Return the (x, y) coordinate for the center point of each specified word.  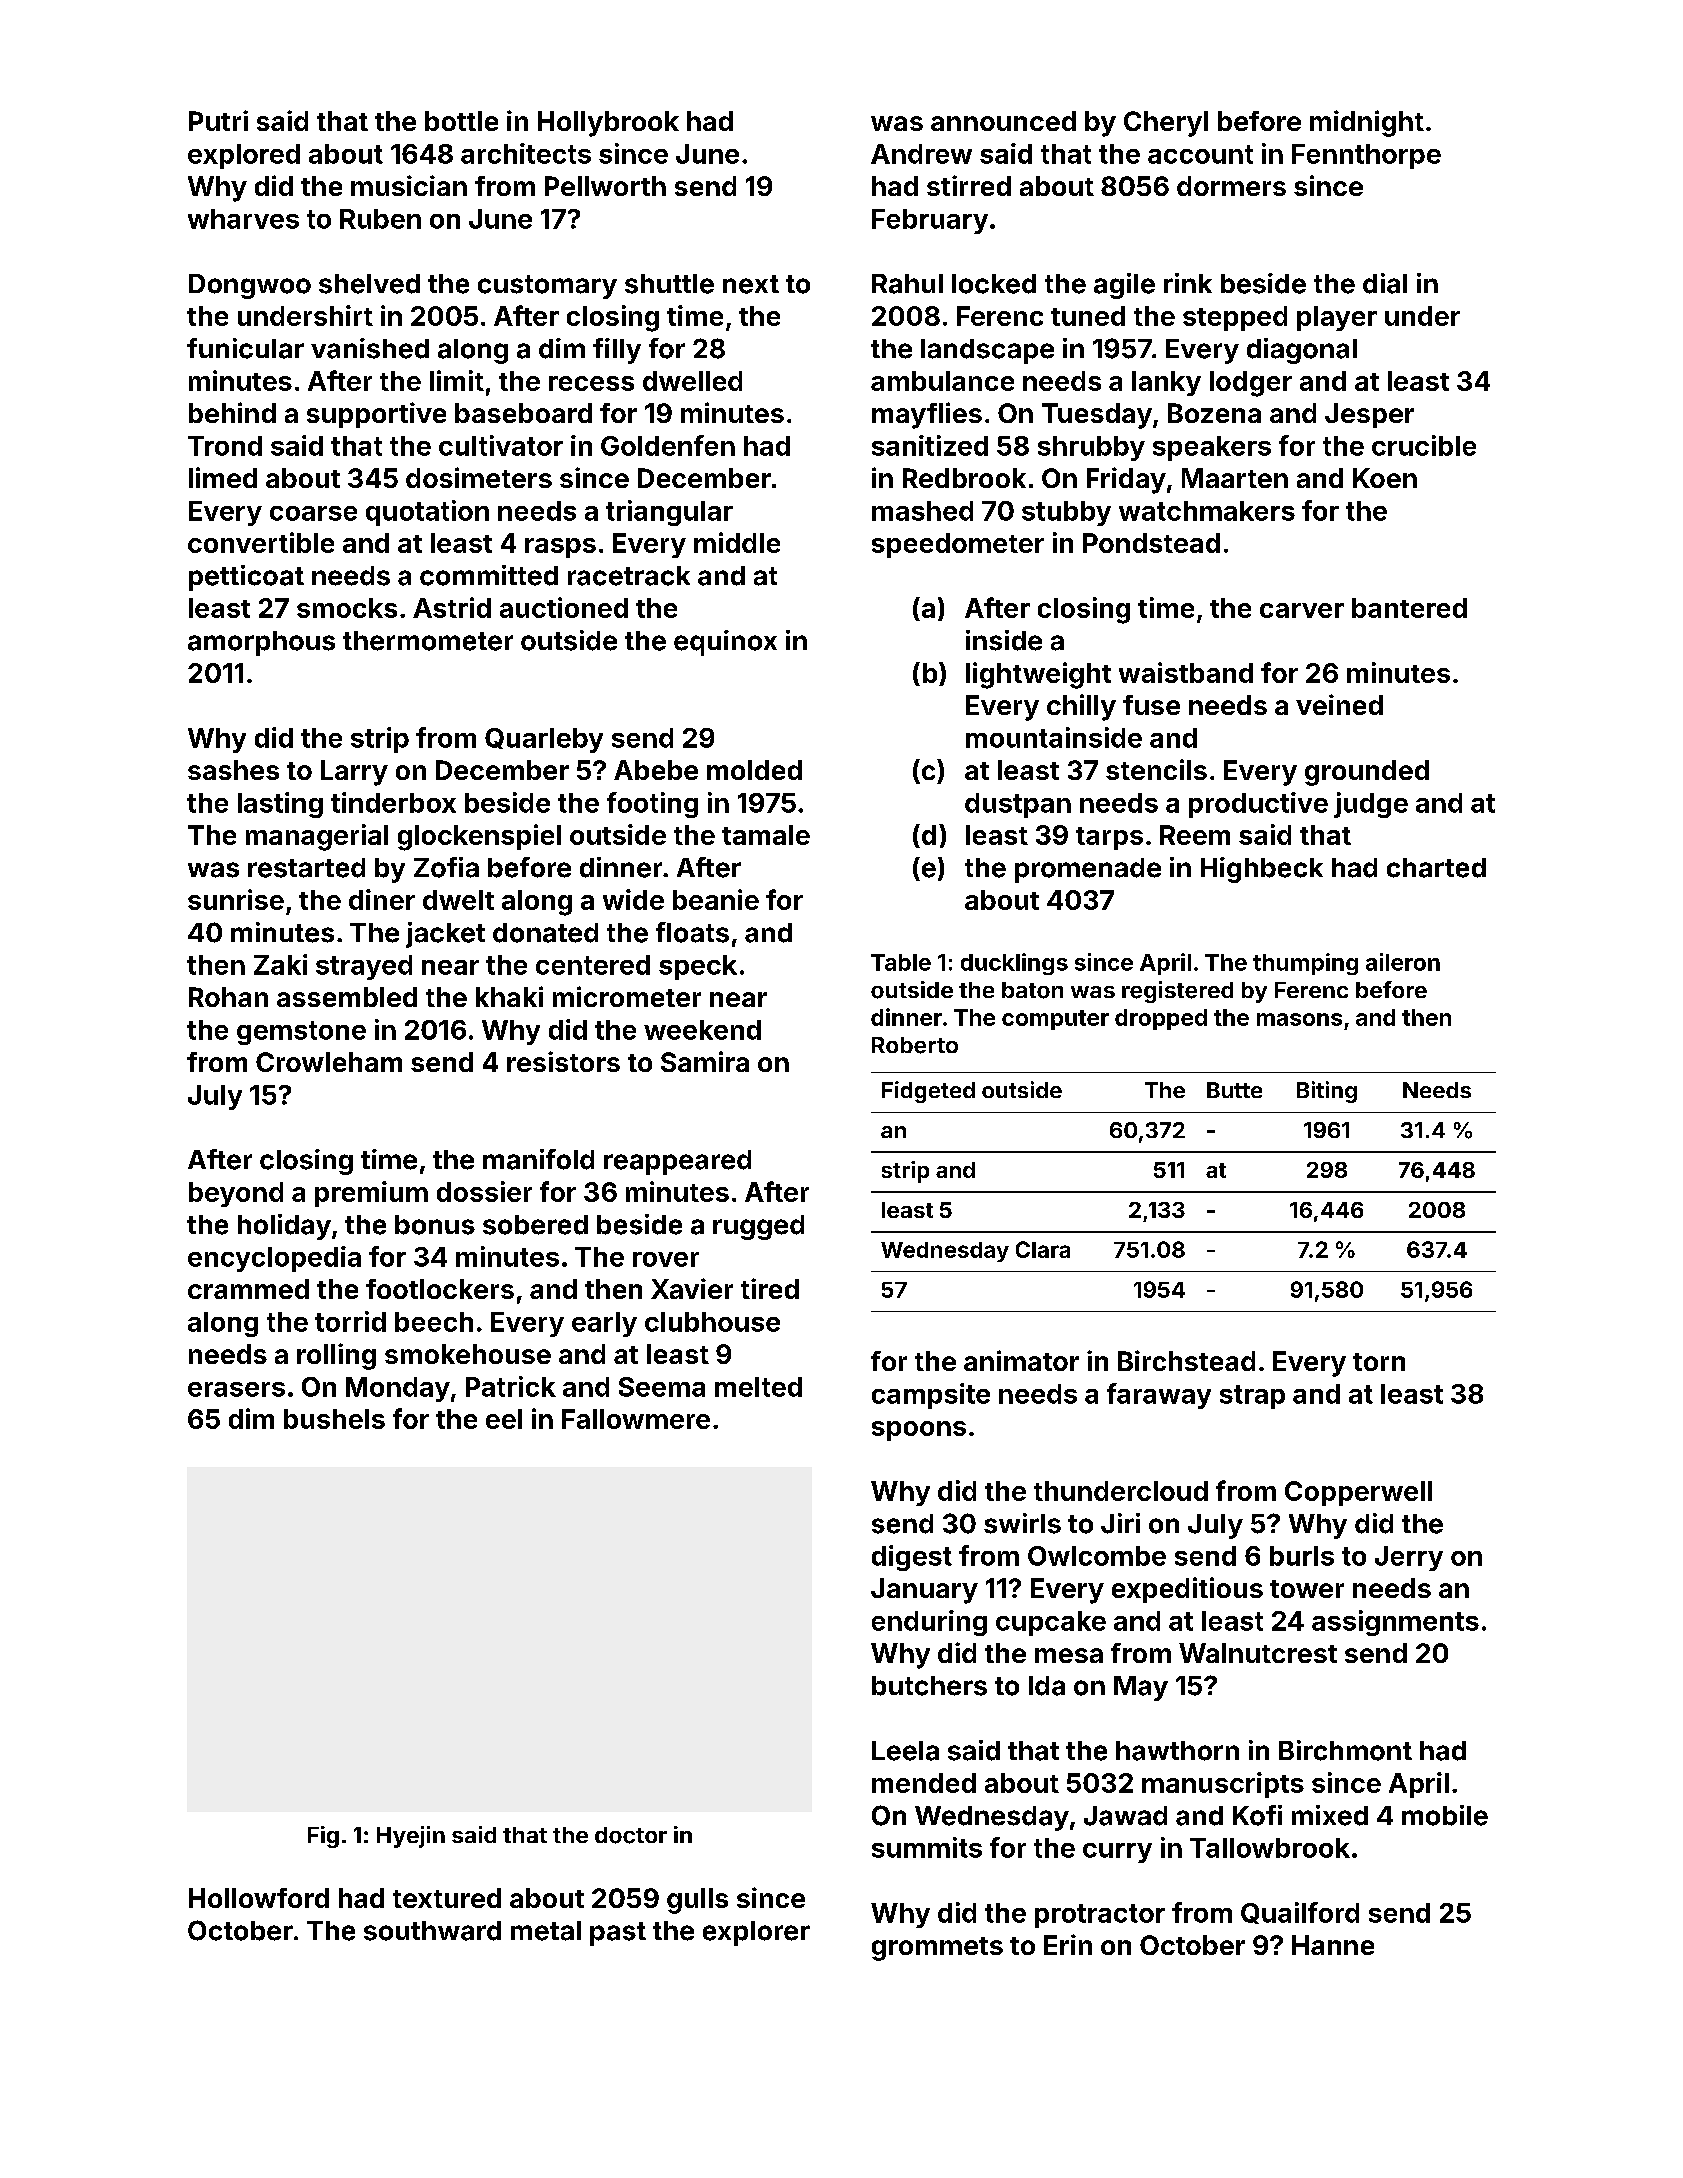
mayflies (927, 415)
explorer (756, 1933)
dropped (1161, 1019)
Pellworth (605, 186)
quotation (427, 513)
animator (1021, 1360)
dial (1385, 283)
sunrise (236, 899)
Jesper (1369, 415)
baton (1032, 990)
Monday (398, 1389)
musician (409, 185)
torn (1379, 1362)
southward (432, 1931)
